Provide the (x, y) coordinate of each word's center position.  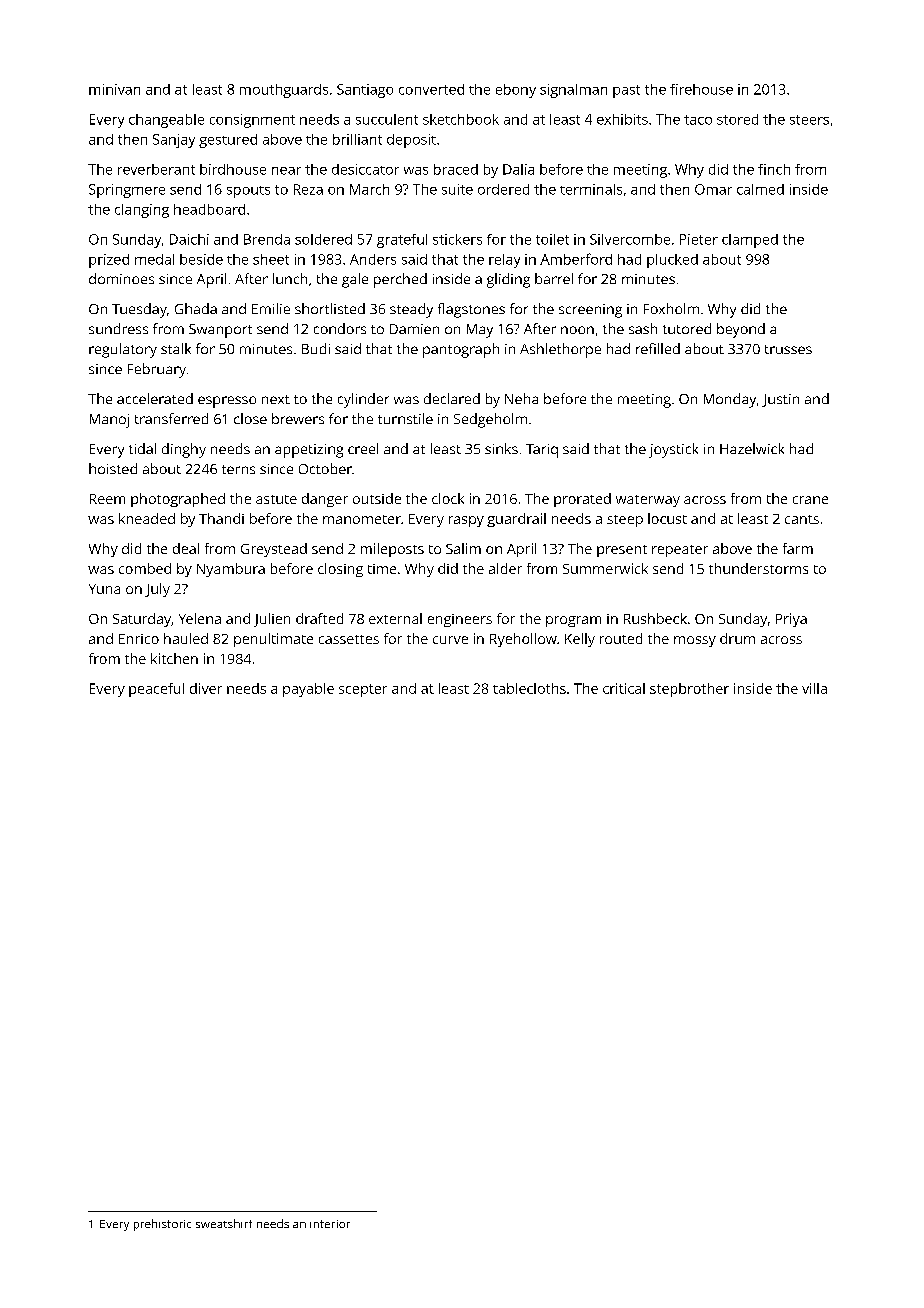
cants (802, 519)
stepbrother (689, 690)
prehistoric (162, 1225)
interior (330, 1224)
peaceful (156, 690)
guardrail (516, 520)
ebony (516, 91)
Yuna (104, 589)
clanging (142, 211)
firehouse (701, 89)
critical (624, 688)
